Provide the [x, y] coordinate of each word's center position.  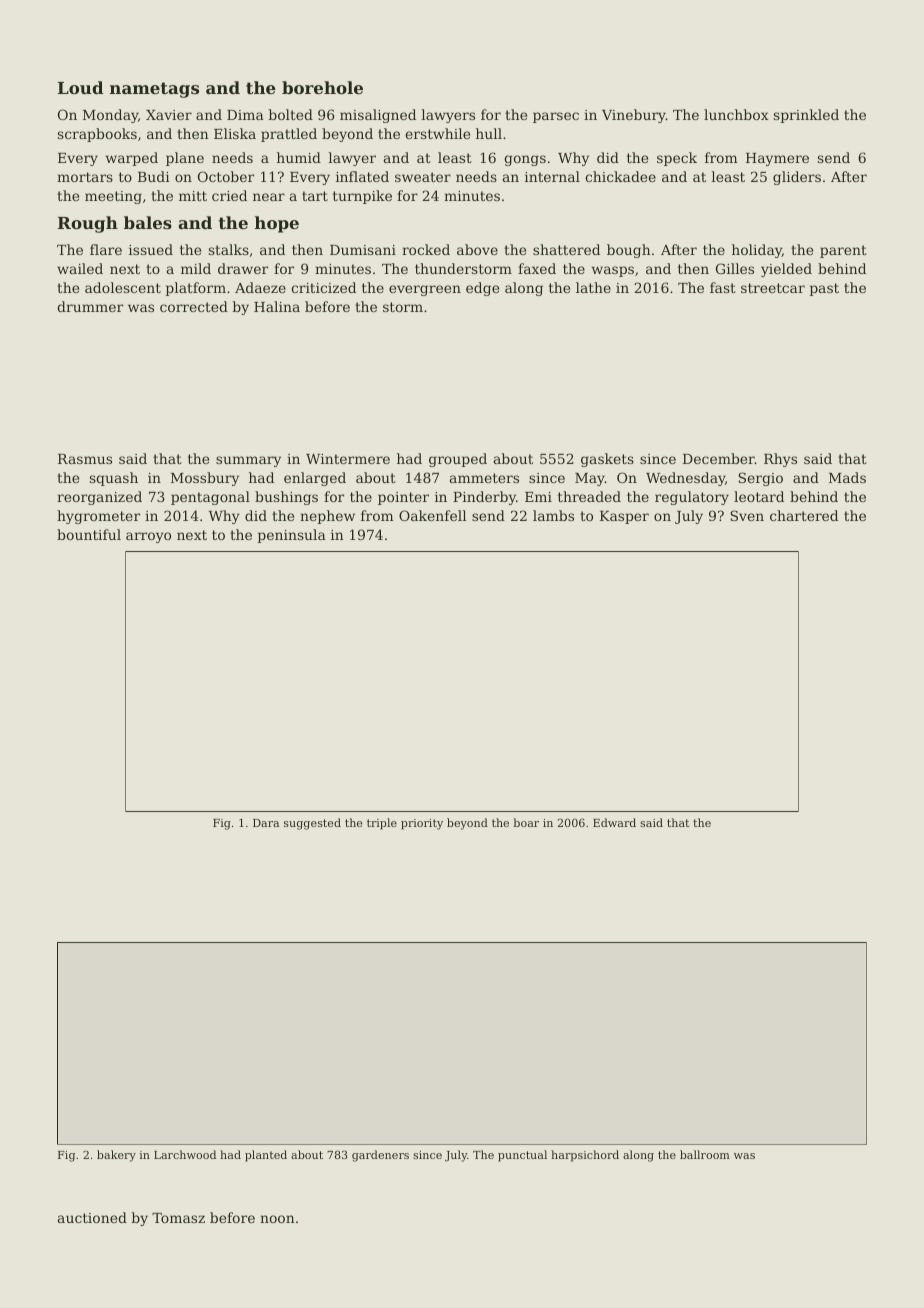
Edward [614, 822]
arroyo [148, 537]
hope [277, 224]
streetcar [773, 288]
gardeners [380, 1156]
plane [185, 159]
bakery [116, 1156]
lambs [553, 515]
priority [422, 824]
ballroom [705, 1154]
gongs [525, 160]
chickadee [620, 176]
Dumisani [363, 250]
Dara [266, 823]
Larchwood [185, 1154]
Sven [747, 515]
